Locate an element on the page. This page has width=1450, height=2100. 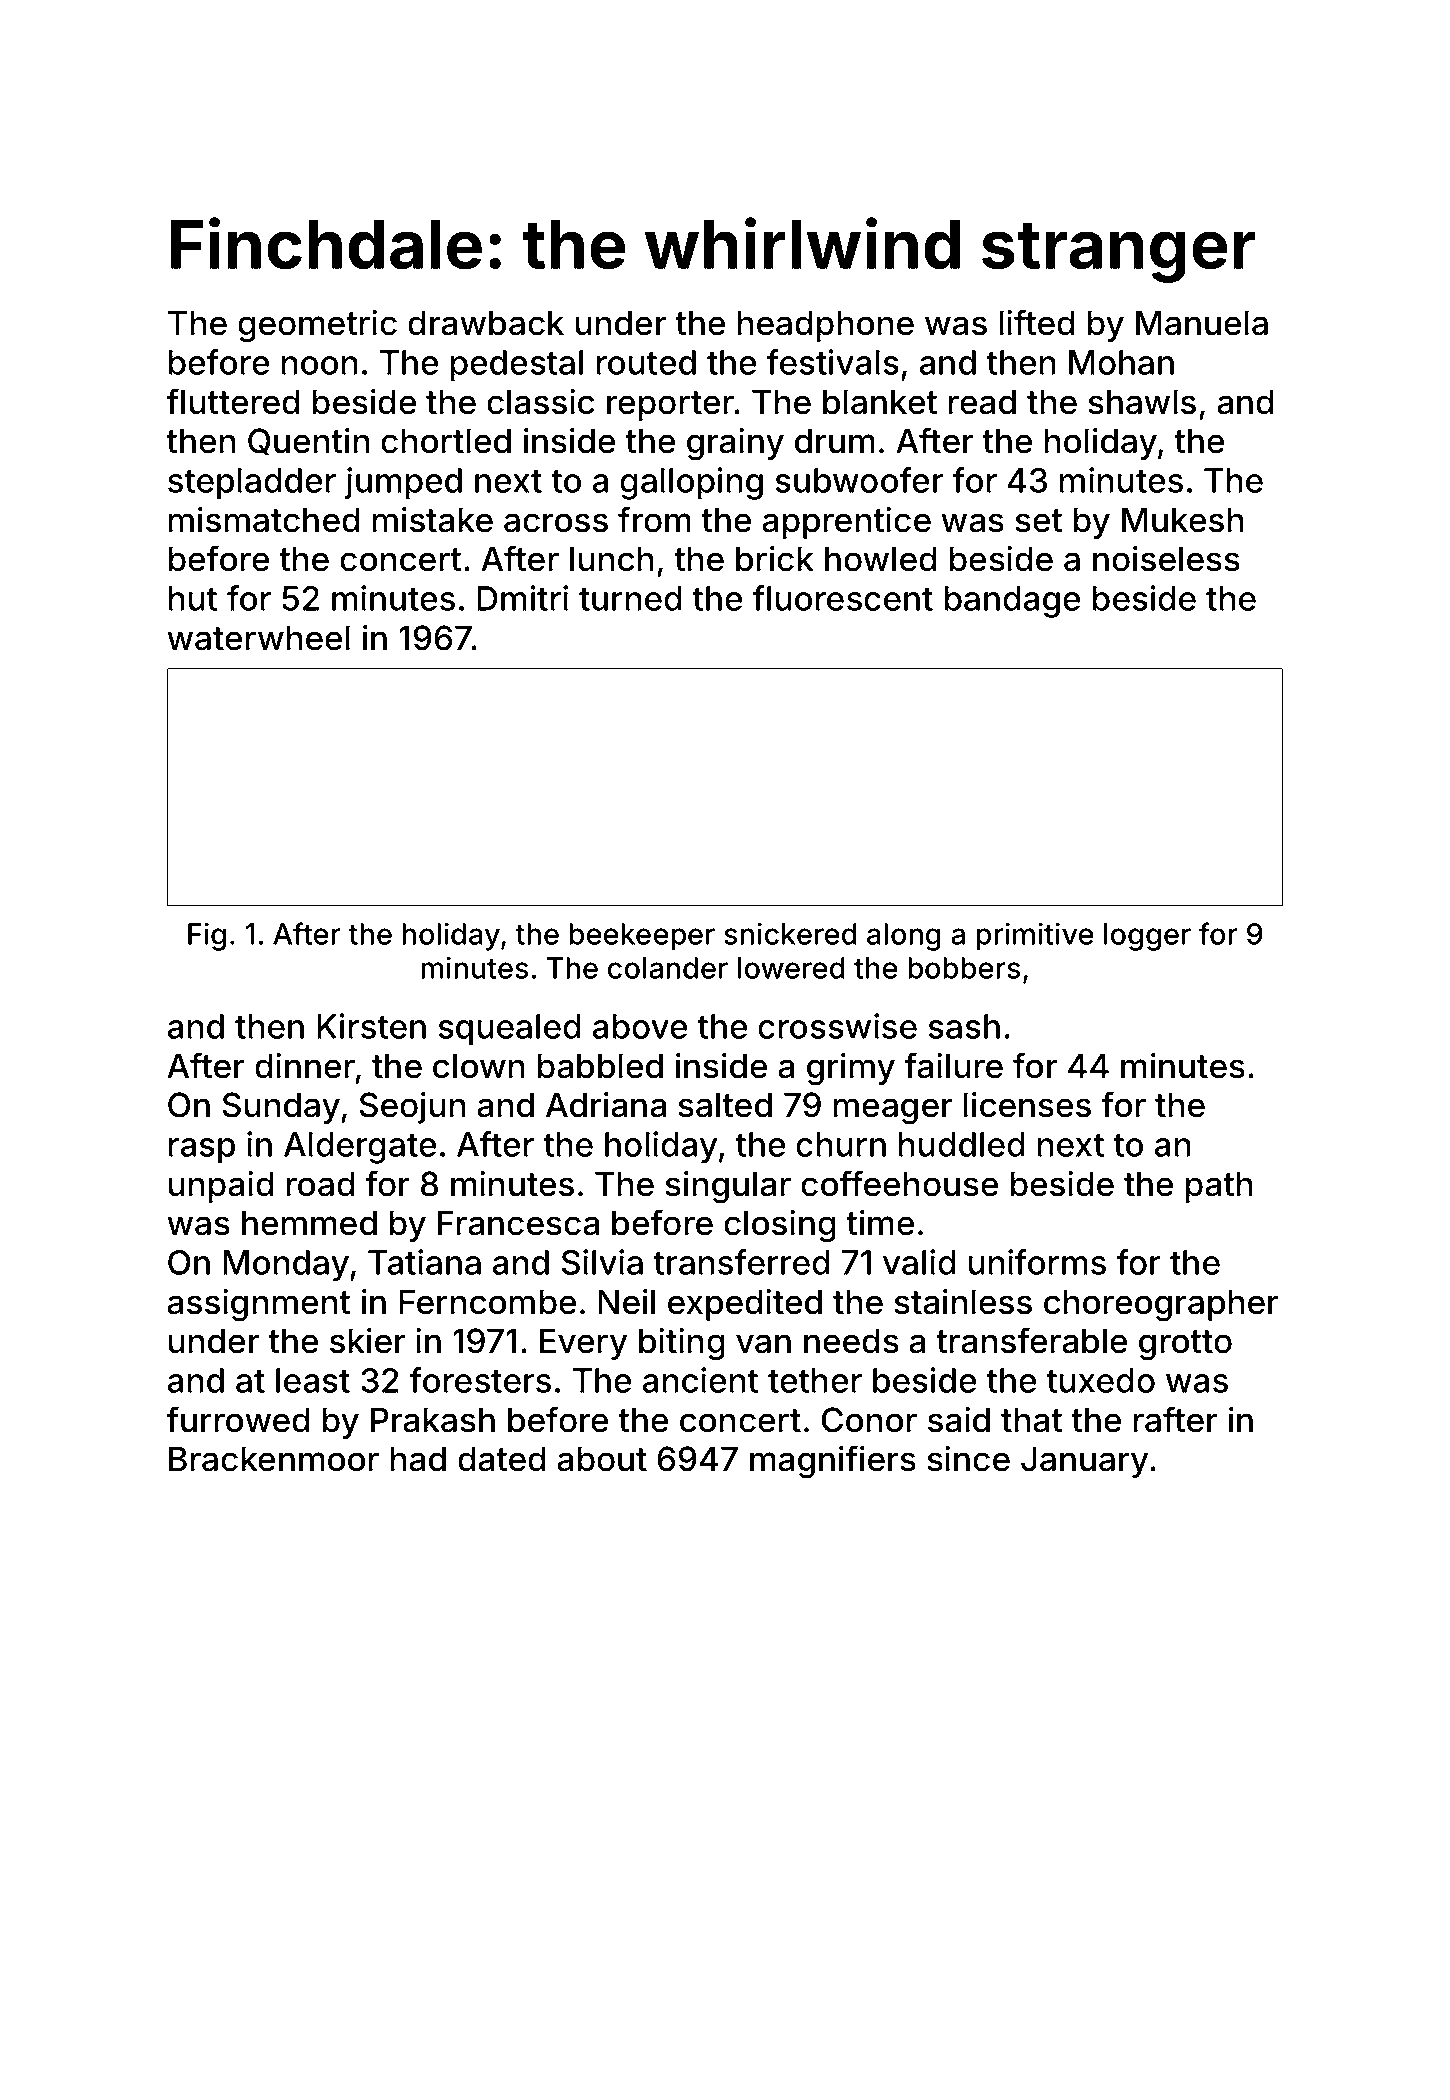
stepladder is located at coordinates (252, 484).
